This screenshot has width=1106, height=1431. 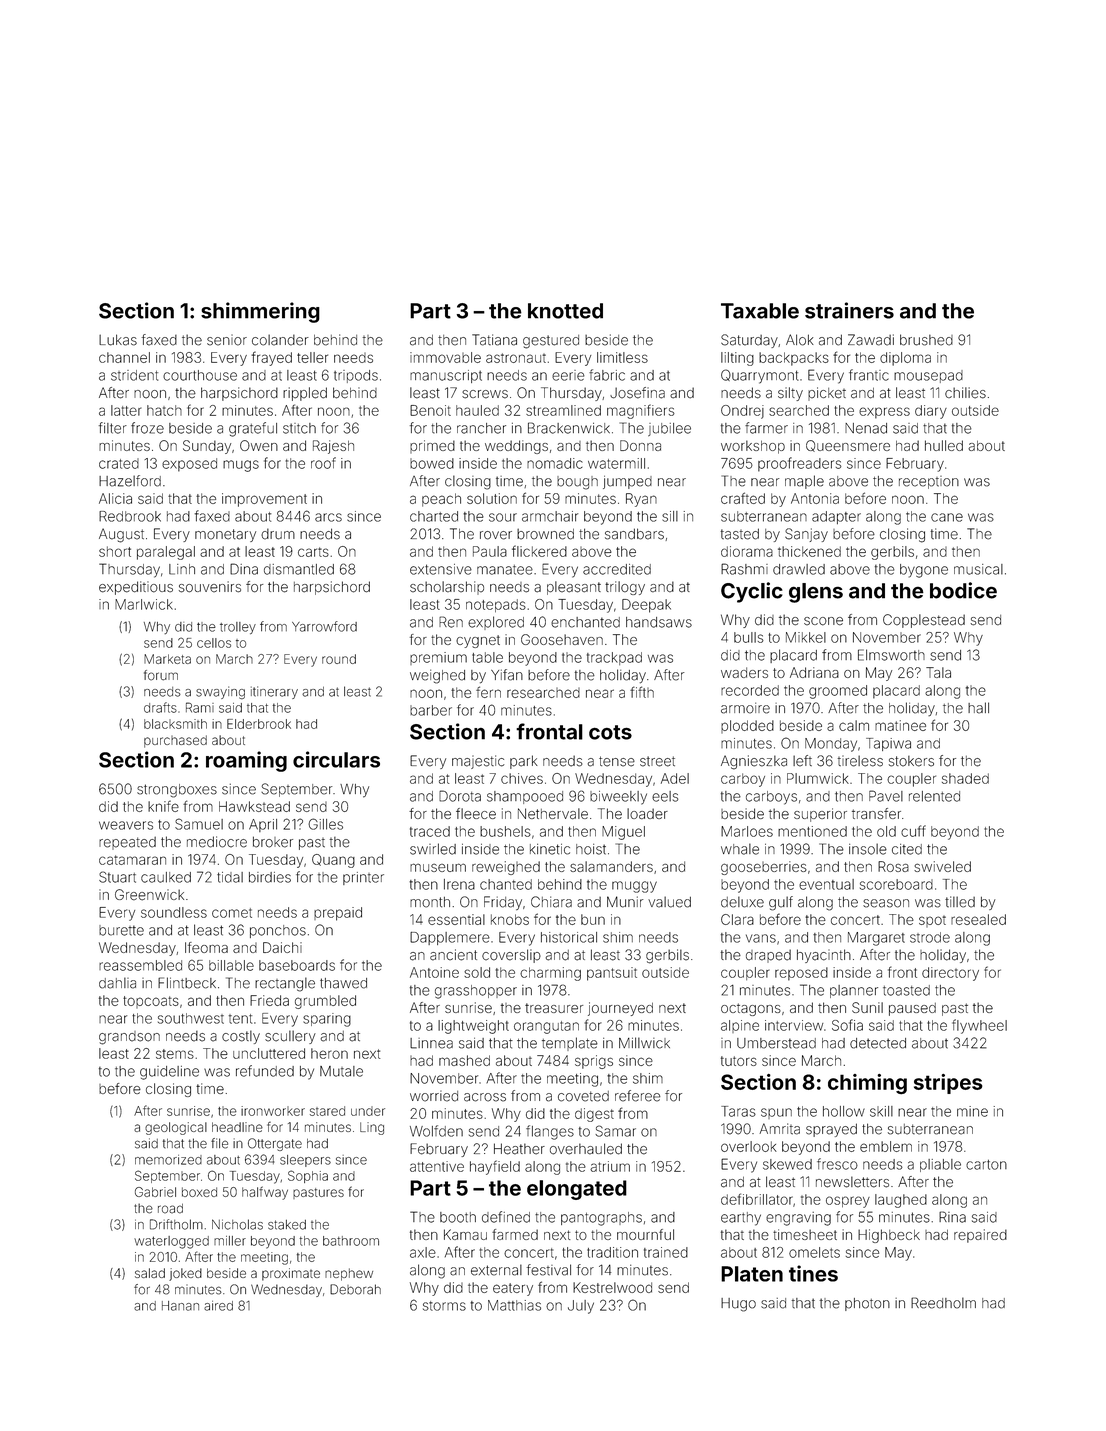 What do you see at coordinates (180, 1306) in the screenshot?
I see `Hanan` at bounding box center [180, 1306].
